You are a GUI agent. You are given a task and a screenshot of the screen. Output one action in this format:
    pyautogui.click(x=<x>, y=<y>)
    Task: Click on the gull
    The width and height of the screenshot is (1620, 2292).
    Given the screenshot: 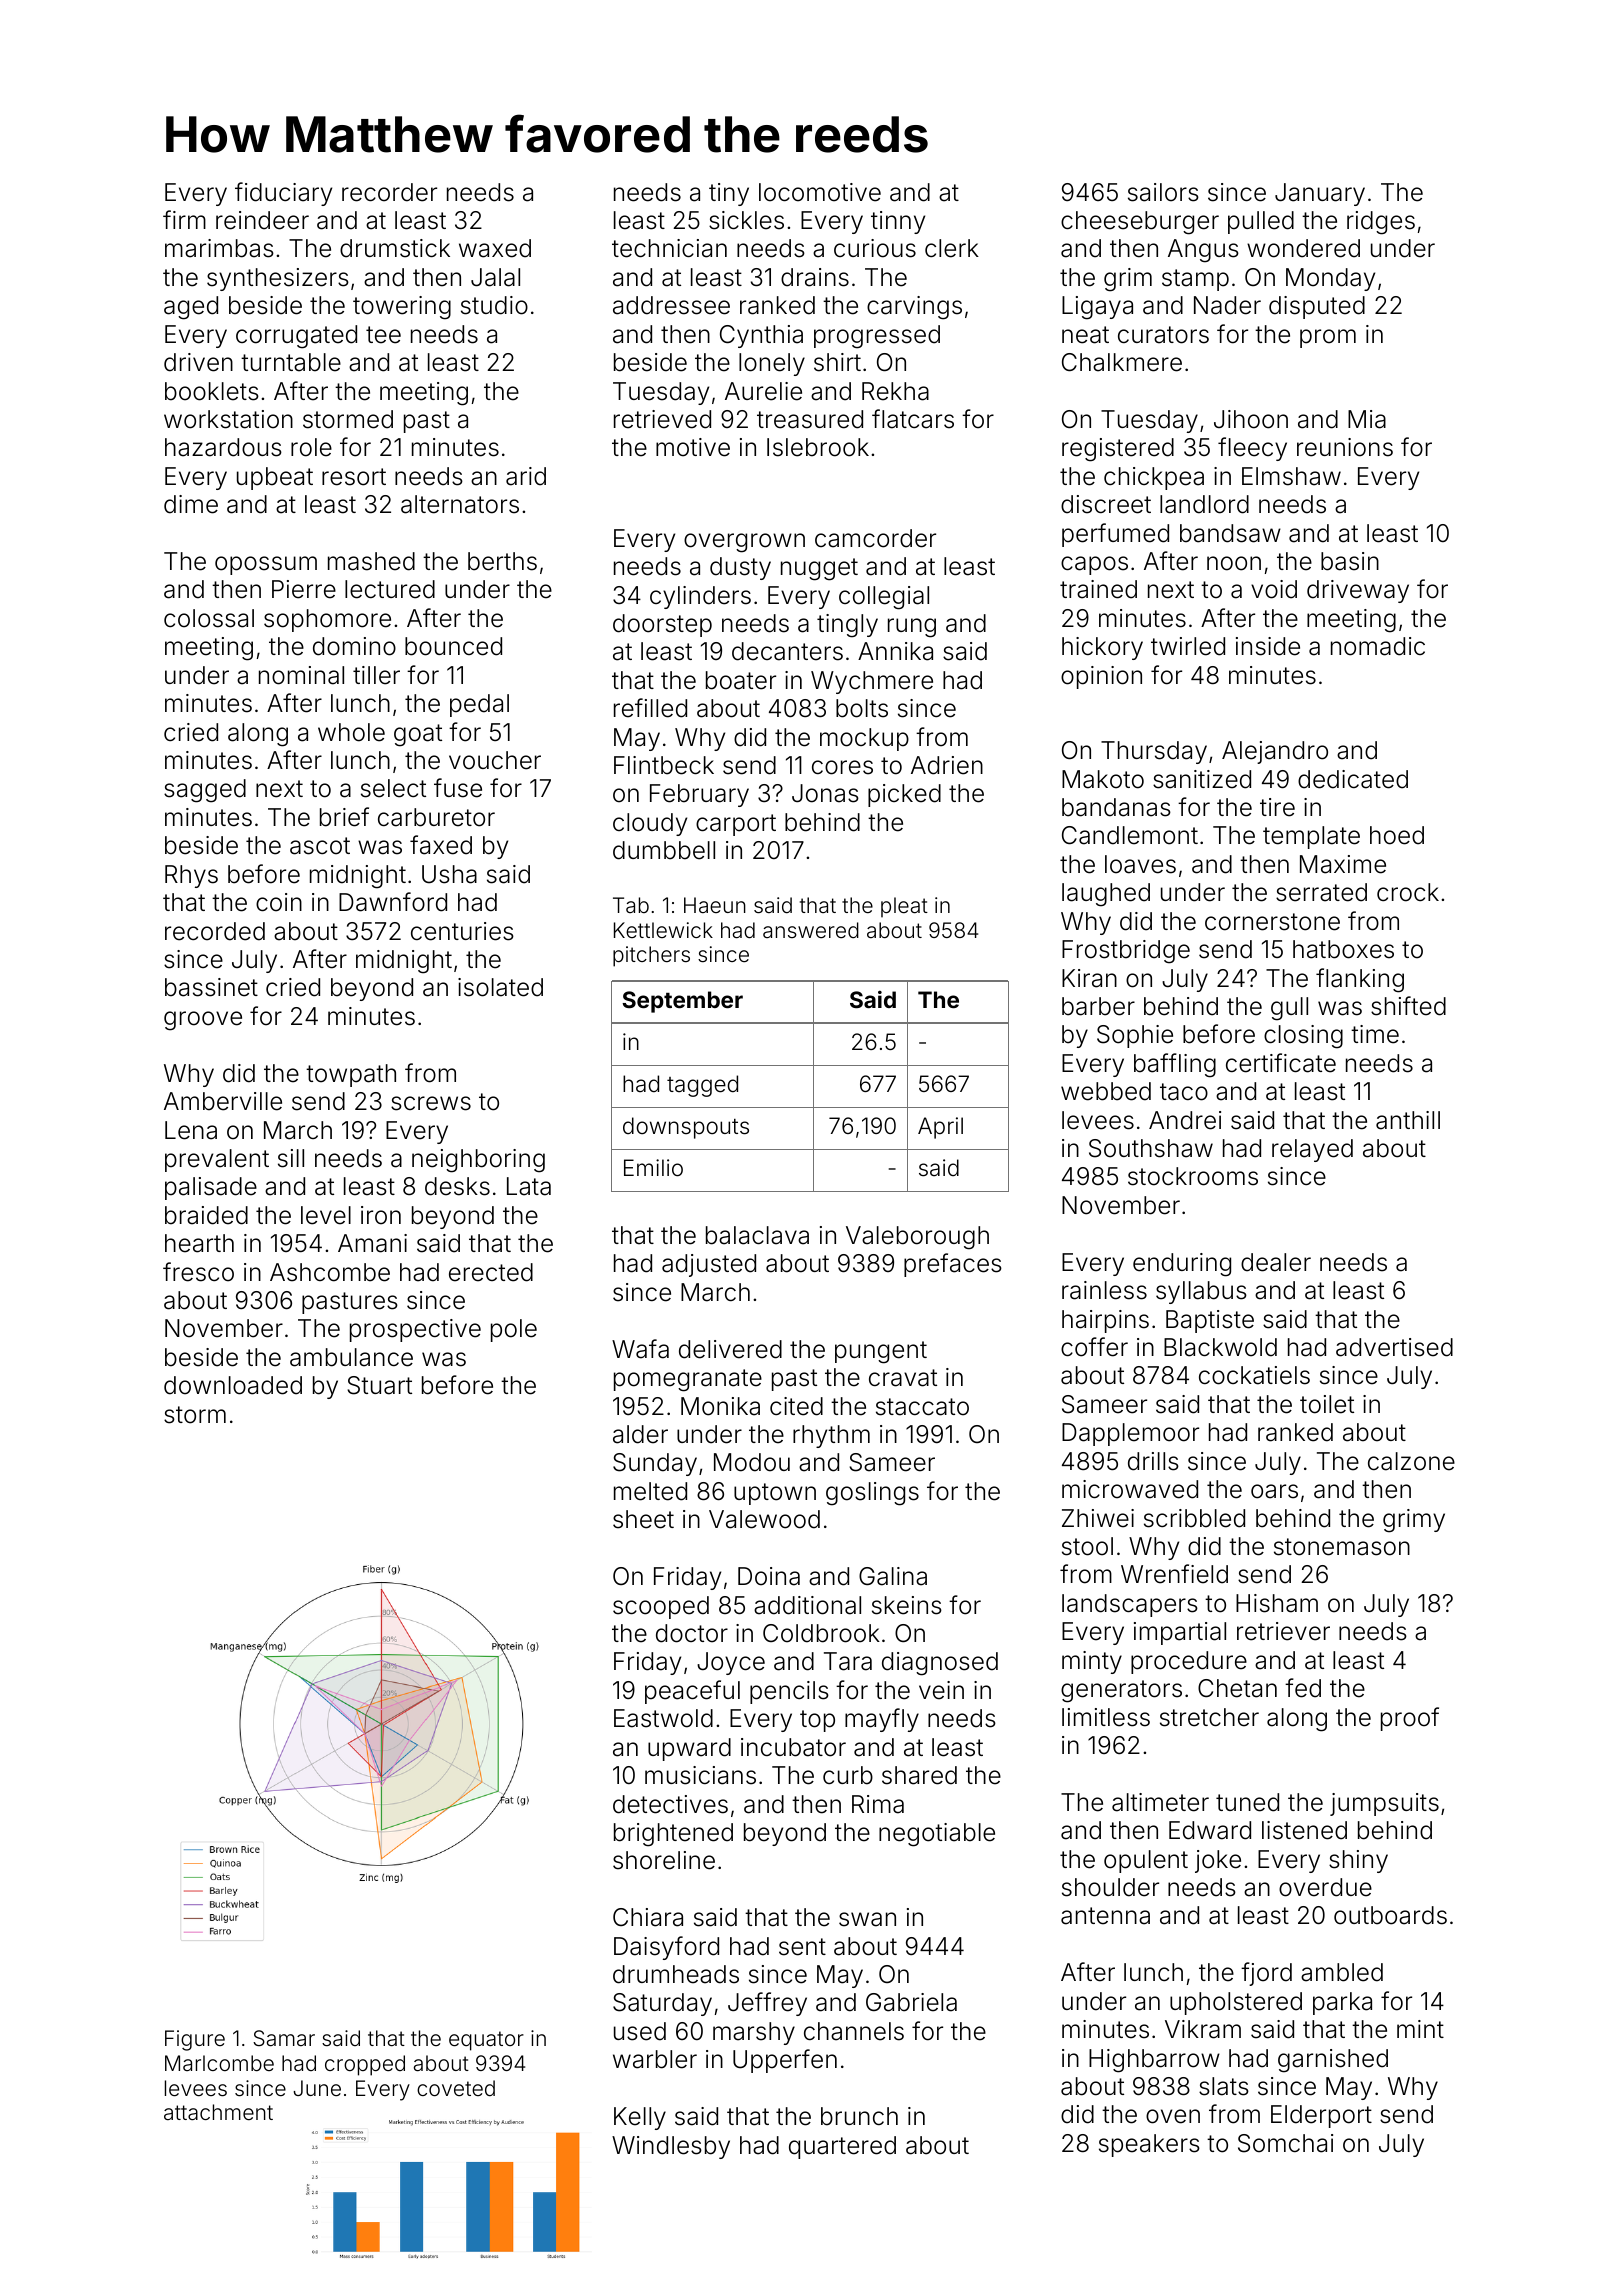 What is the action you would take?
    pyautogui.click(x=1289, y=1009)
